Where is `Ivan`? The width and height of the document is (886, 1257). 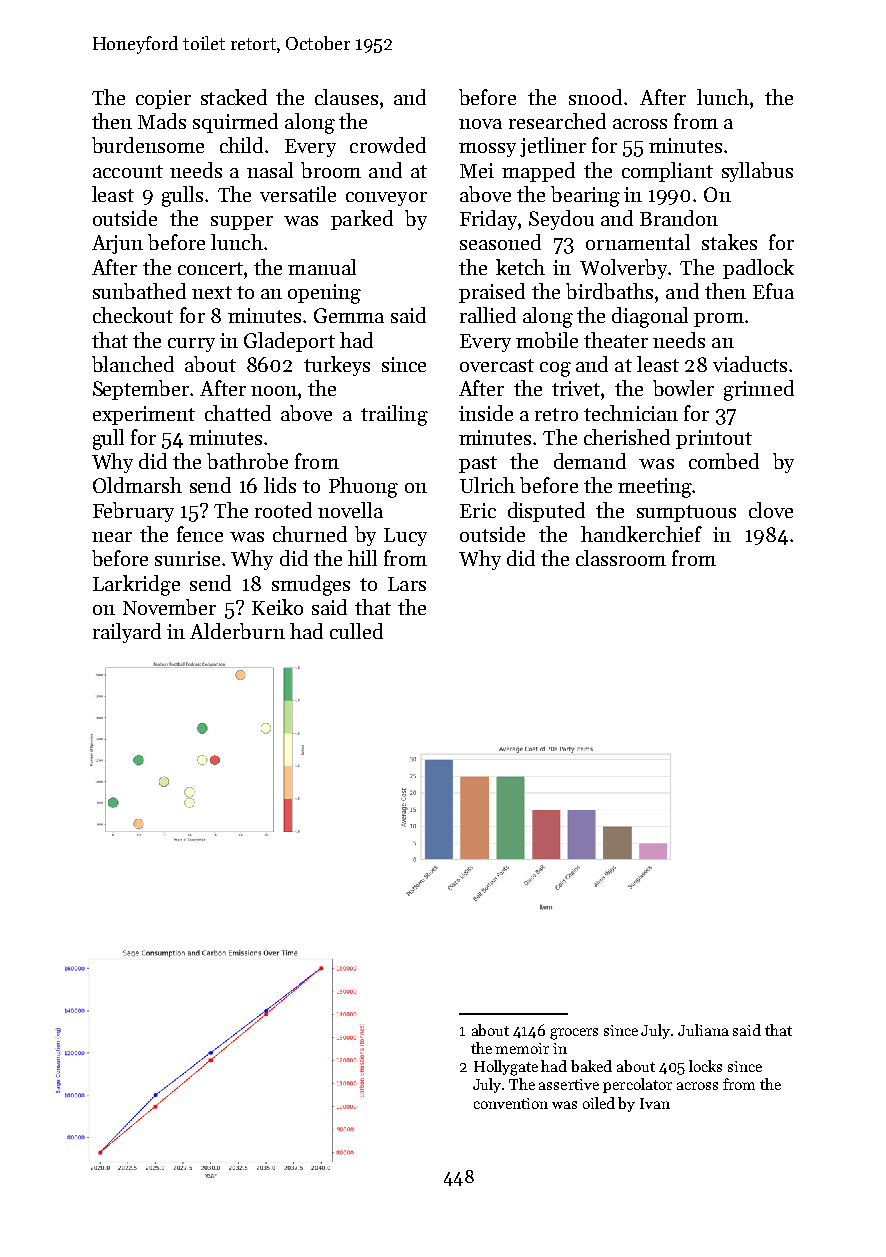 Ivan is located at coordinates (655, 1103).
